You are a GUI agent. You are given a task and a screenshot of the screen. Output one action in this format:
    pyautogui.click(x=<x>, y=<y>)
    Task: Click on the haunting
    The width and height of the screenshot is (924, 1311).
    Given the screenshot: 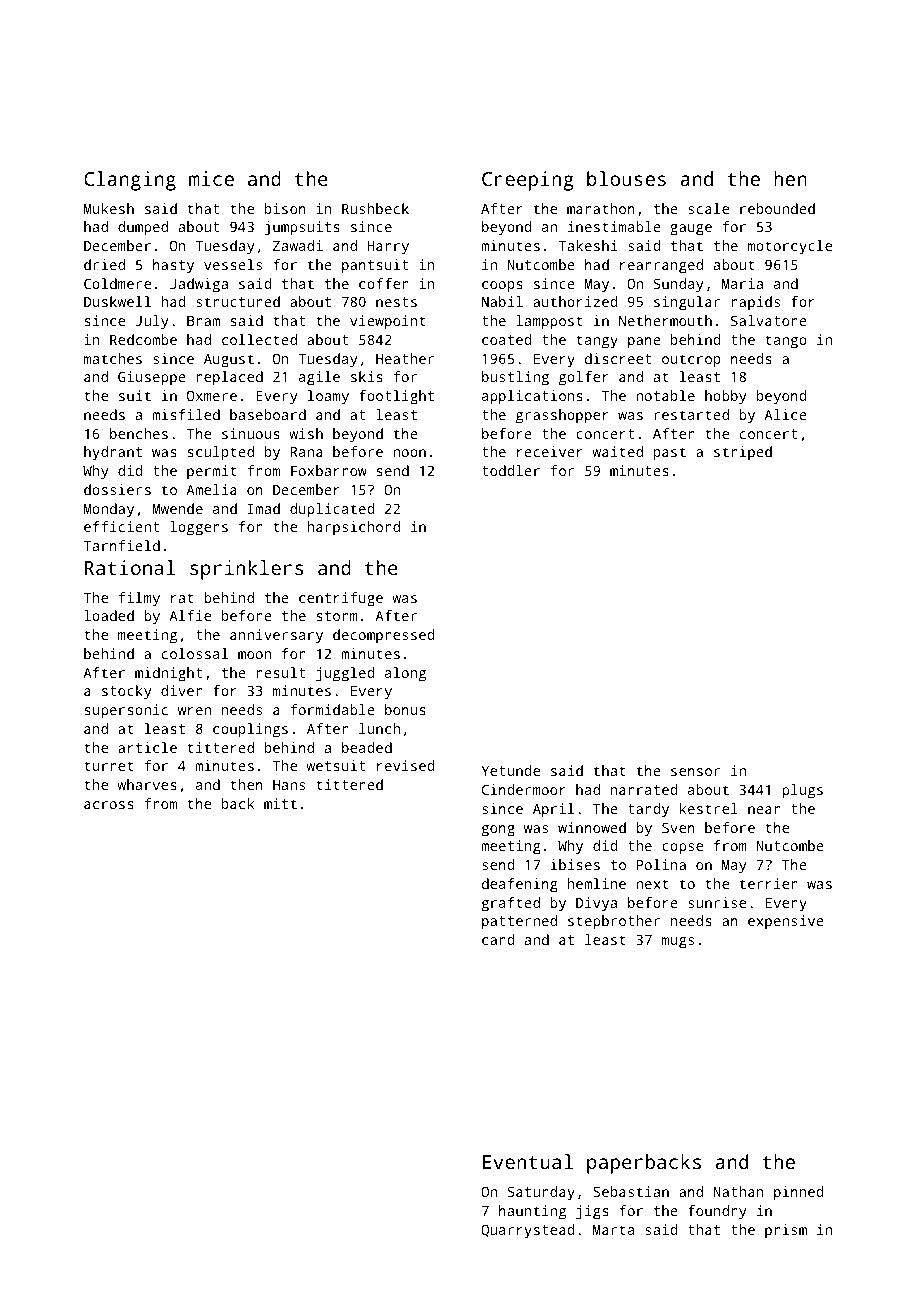 What is the action you would take?
    pyautogui.click(x=532, y=1212)
